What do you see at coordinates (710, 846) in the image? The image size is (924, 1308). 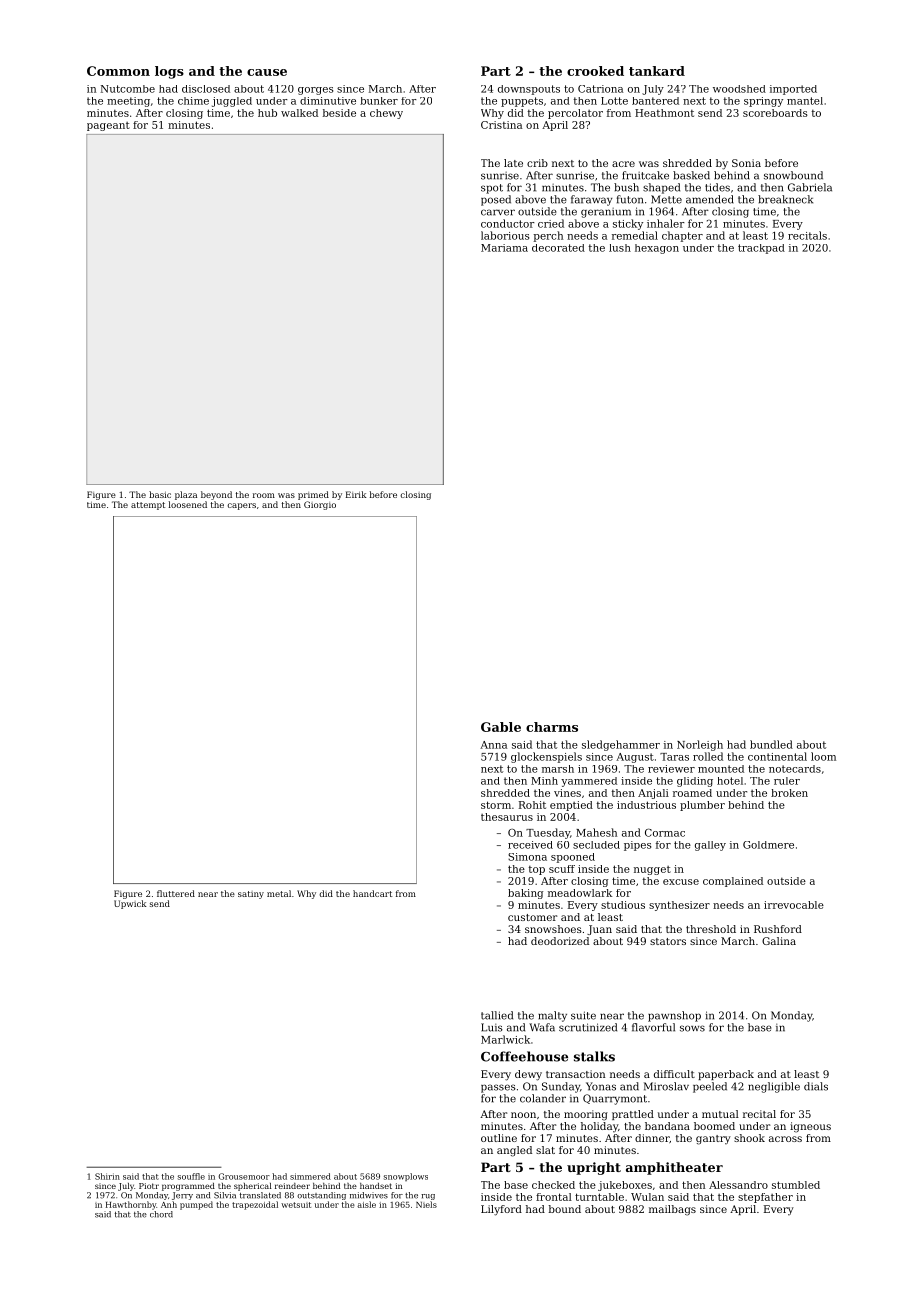 I see `galley` at bounding box center [710, 846].
